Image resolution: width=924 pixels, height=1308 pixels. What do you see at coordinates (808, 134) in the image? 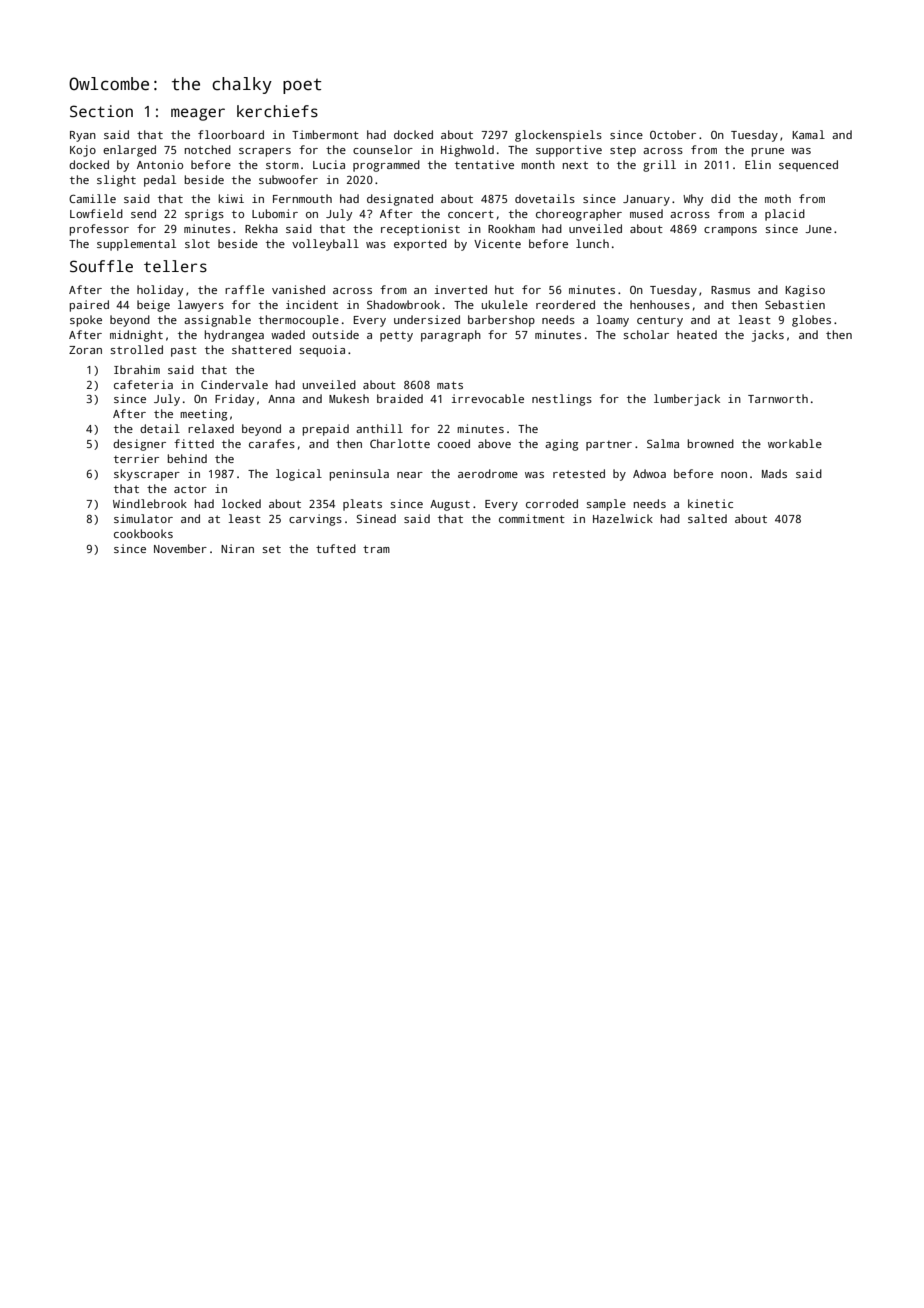
I see `Kamal` at bounding box center [808, 134].
